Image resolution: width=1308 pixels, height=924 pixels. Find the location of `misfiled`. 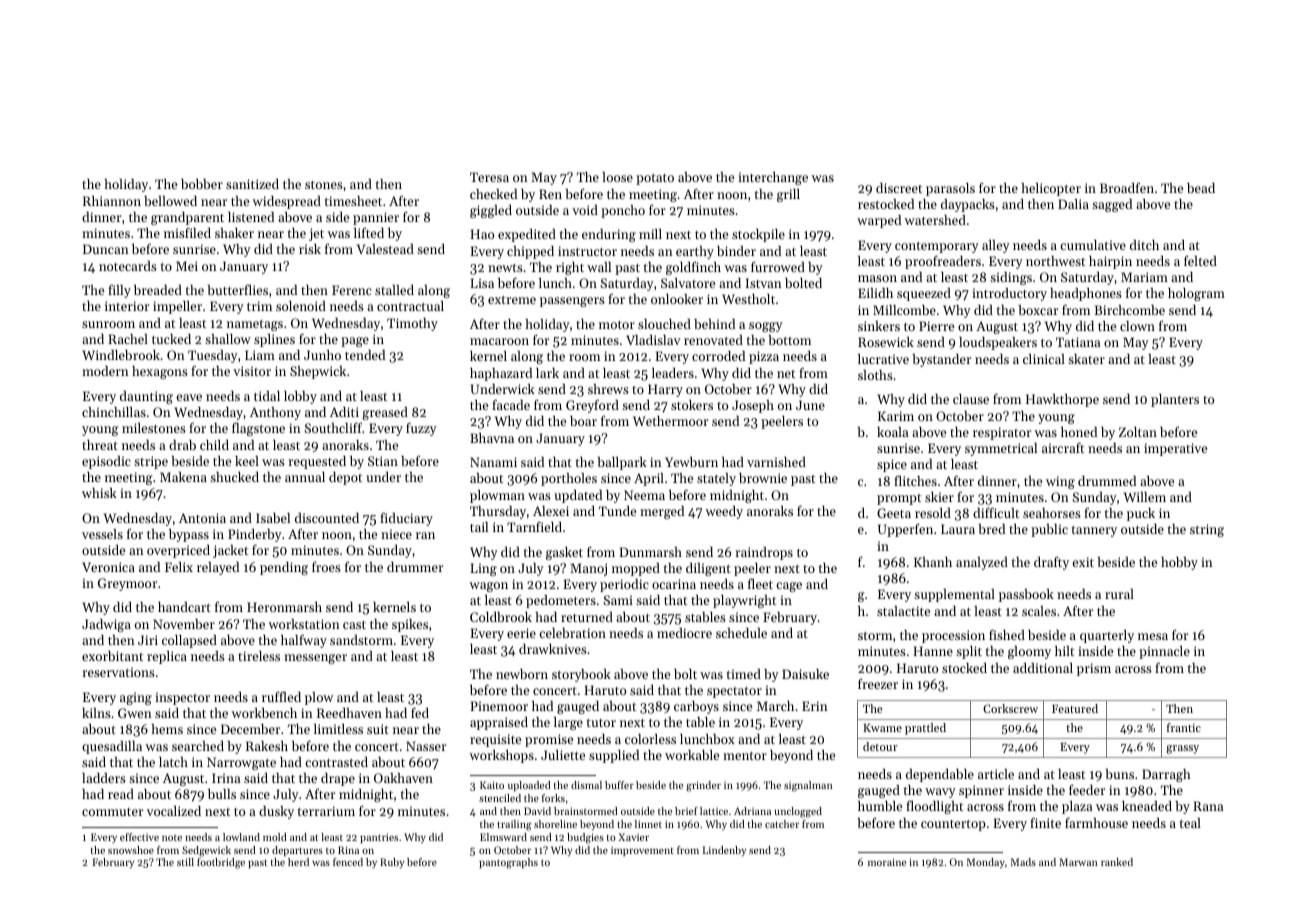

misfiled is located at coordinates (187, 232).
